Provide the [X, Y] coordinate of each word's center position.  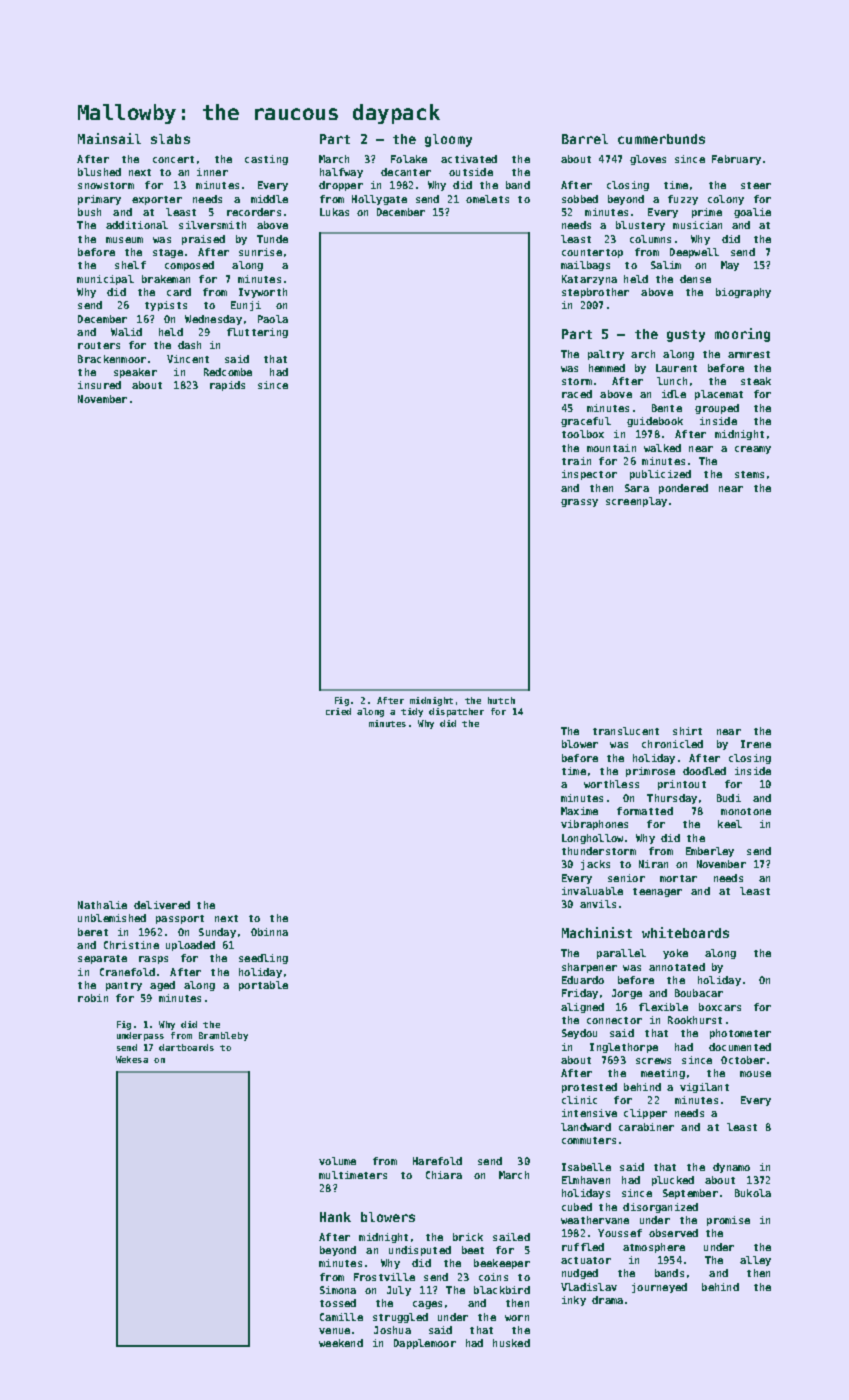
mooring [742, 335]
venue [334, 1331]
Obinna [269, 932]
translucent [626, 731]
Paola [273, 319]
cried [338, 711]
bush [89, 212]
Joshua [392, 1330]
